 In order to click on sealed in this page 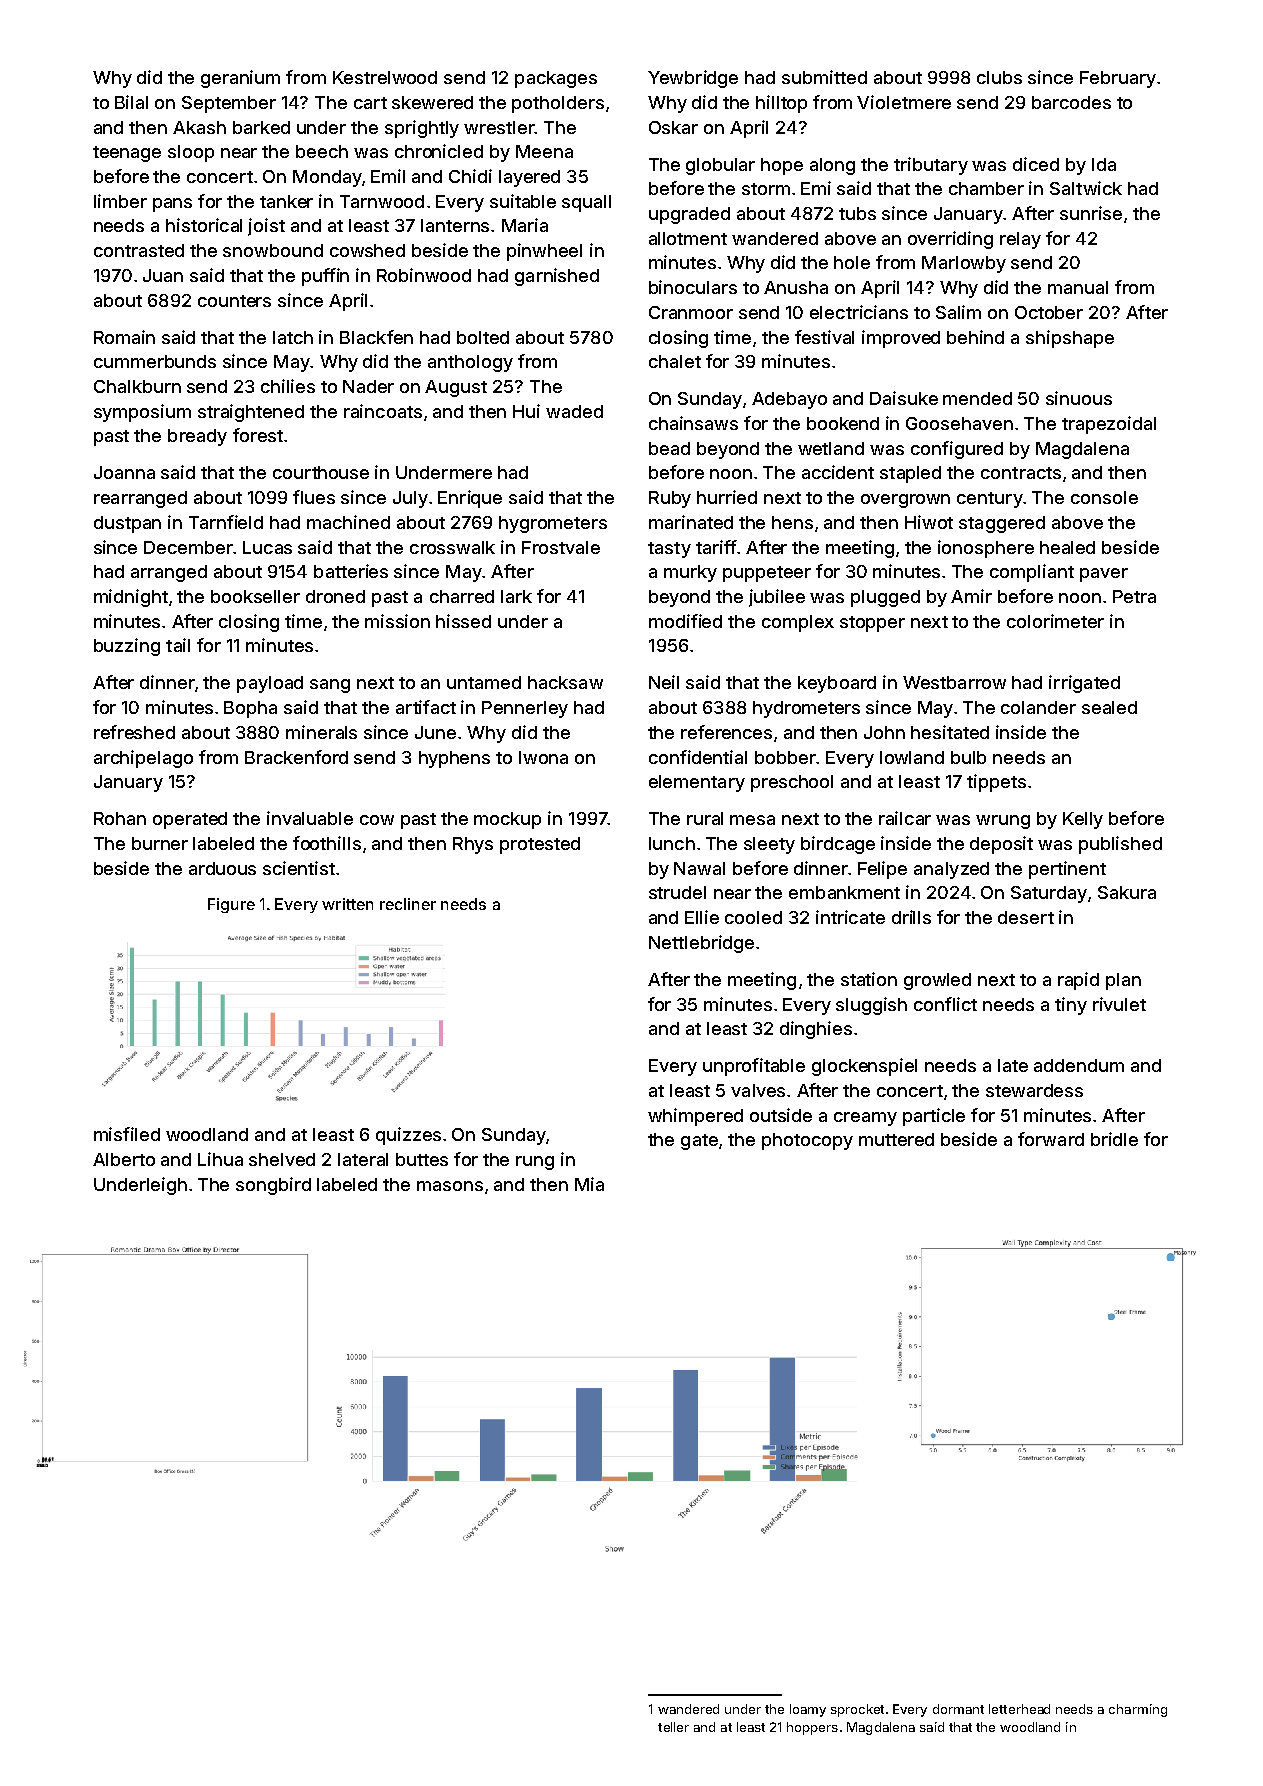, I will do `click(1109, 707)`.
